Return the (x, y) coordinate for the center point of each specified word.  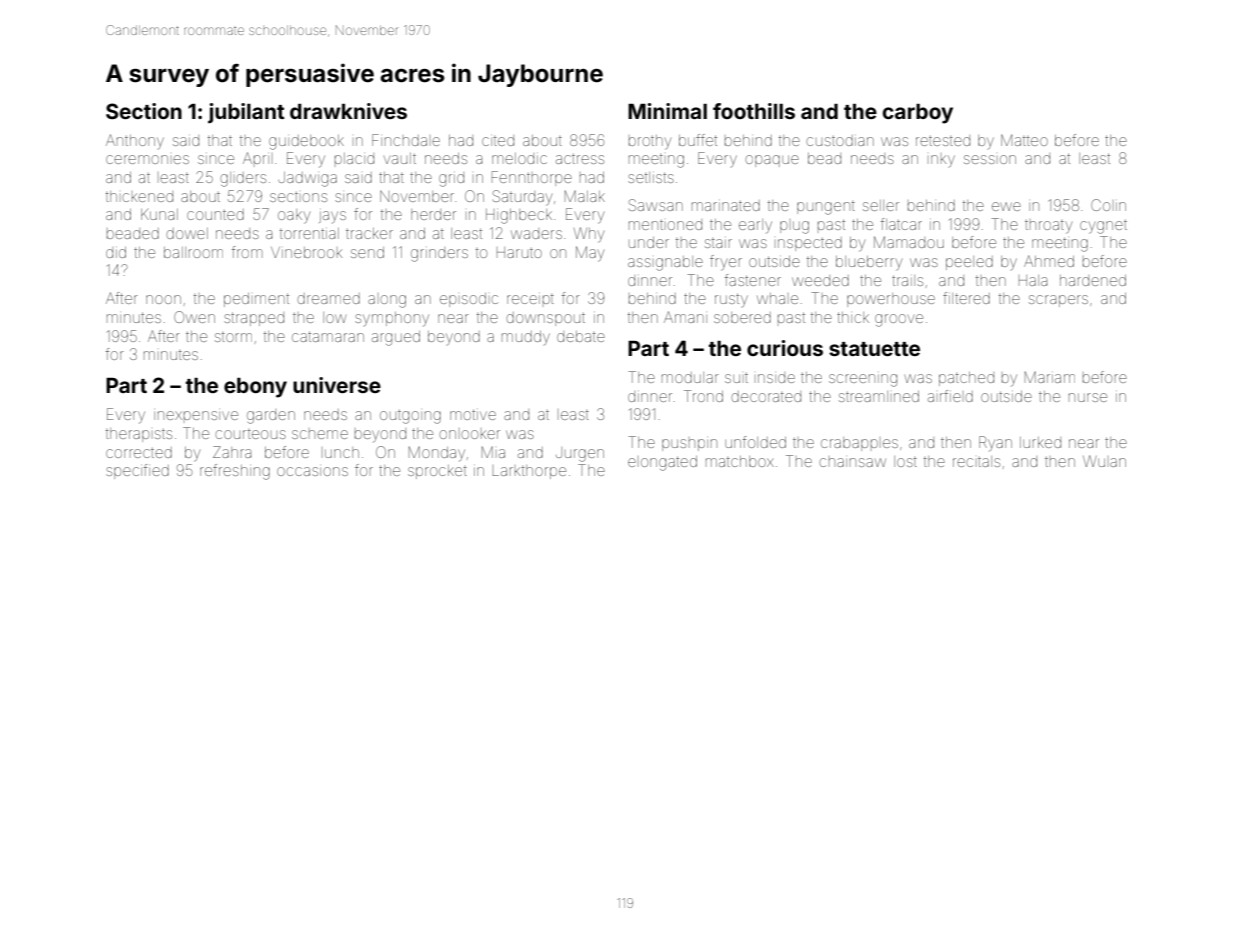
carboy (917, 114)
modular (690, 377)
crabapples (859, 444)
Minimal (667, 111)
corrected (139, 452)
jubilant (246, 113)
